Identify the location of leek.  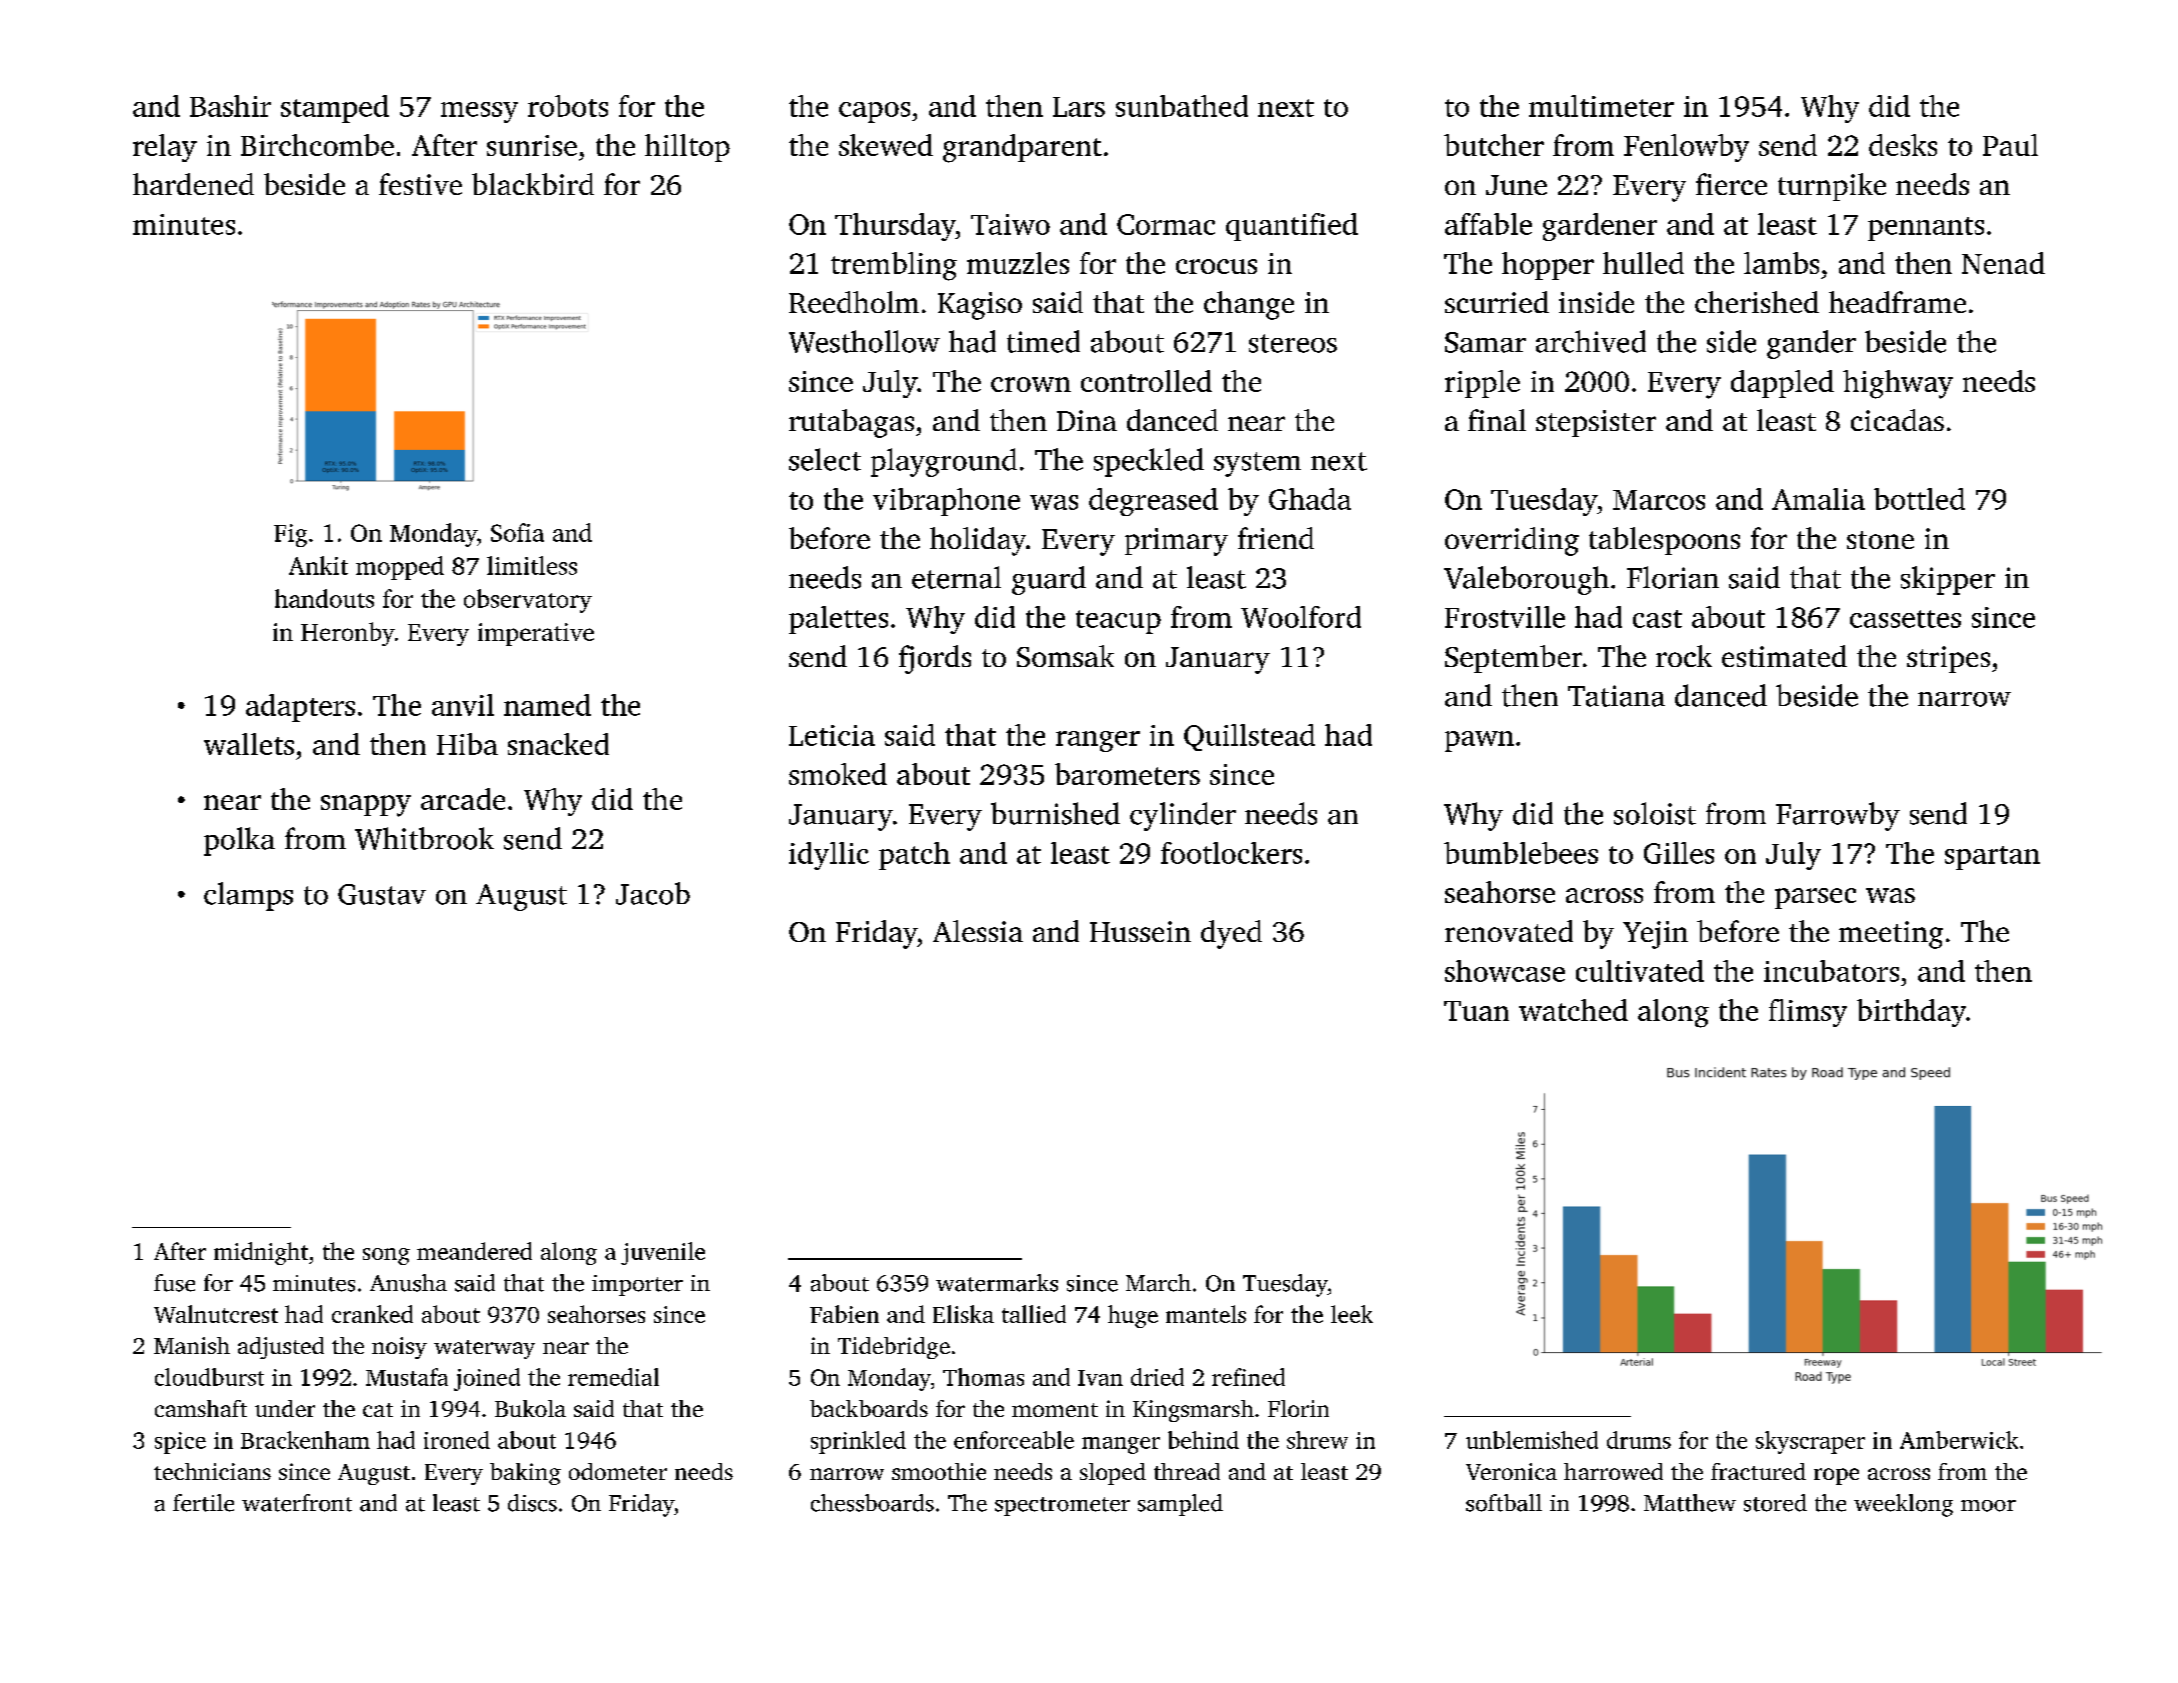
(1352, 1314).
